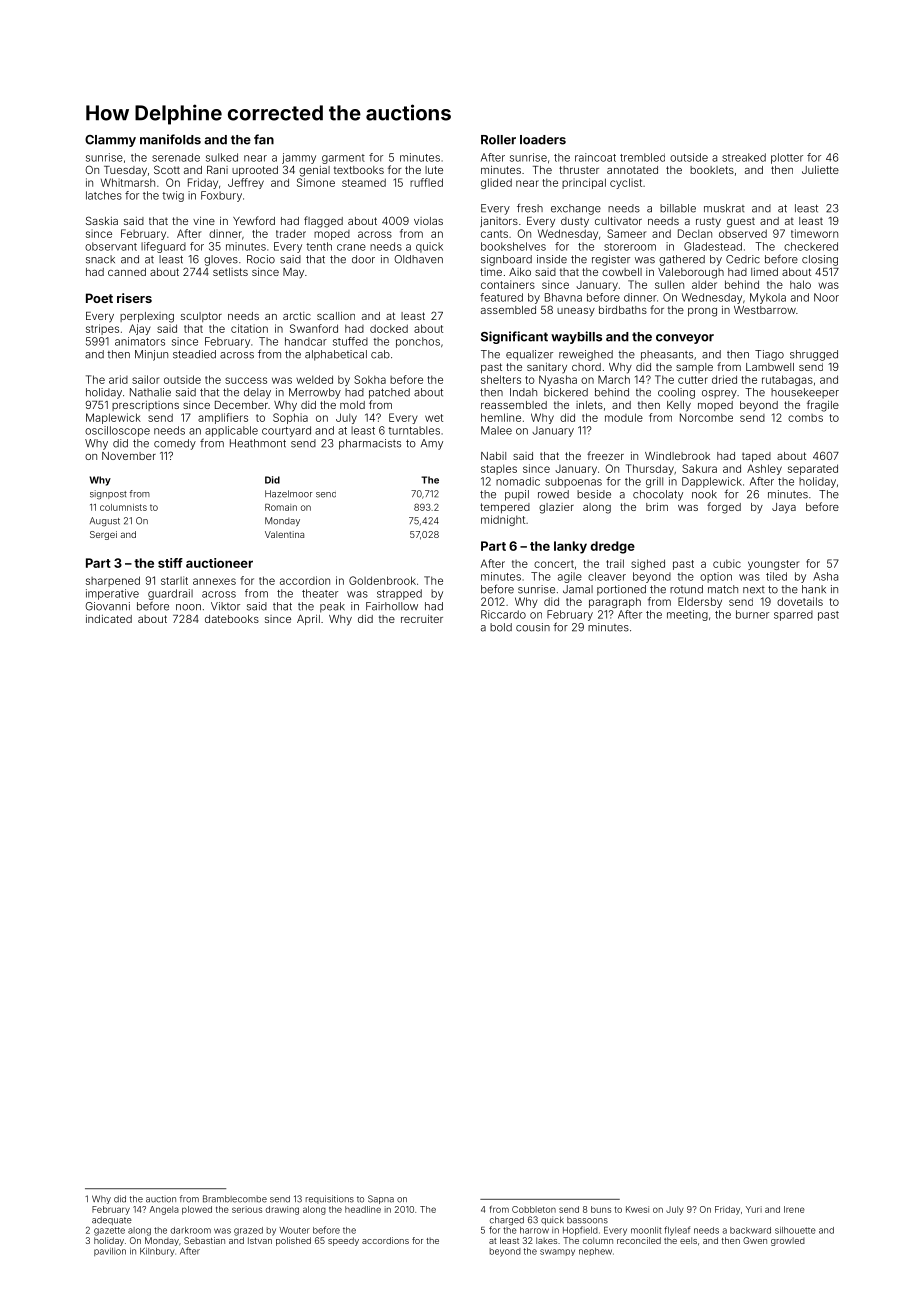 The image size is (924, 1308). Describe the element at coordinates (104, 195) in the screenshot. I see `latches` at that location.
